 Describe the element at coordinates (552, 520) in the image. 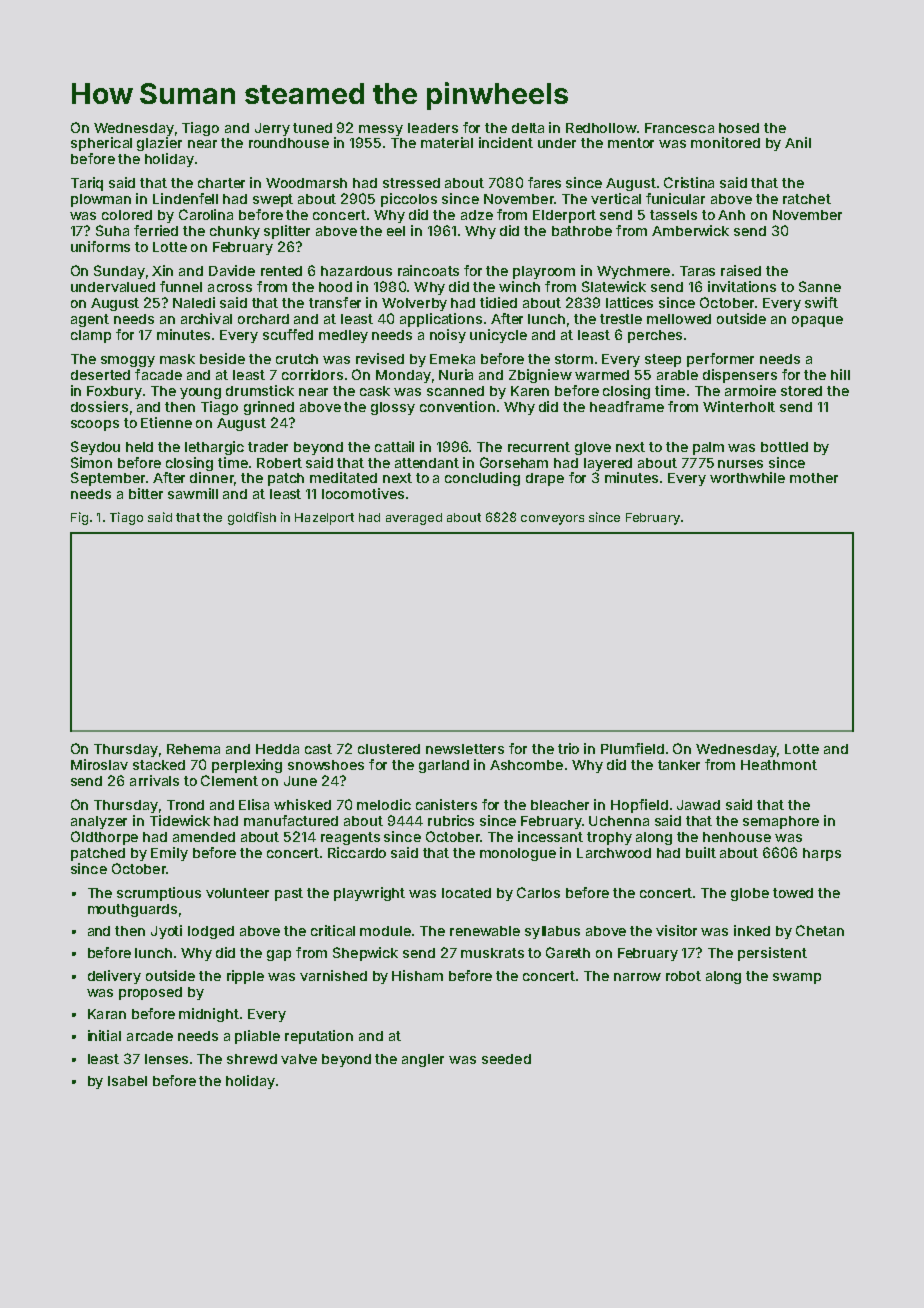

I see `conveyors` at that location.
